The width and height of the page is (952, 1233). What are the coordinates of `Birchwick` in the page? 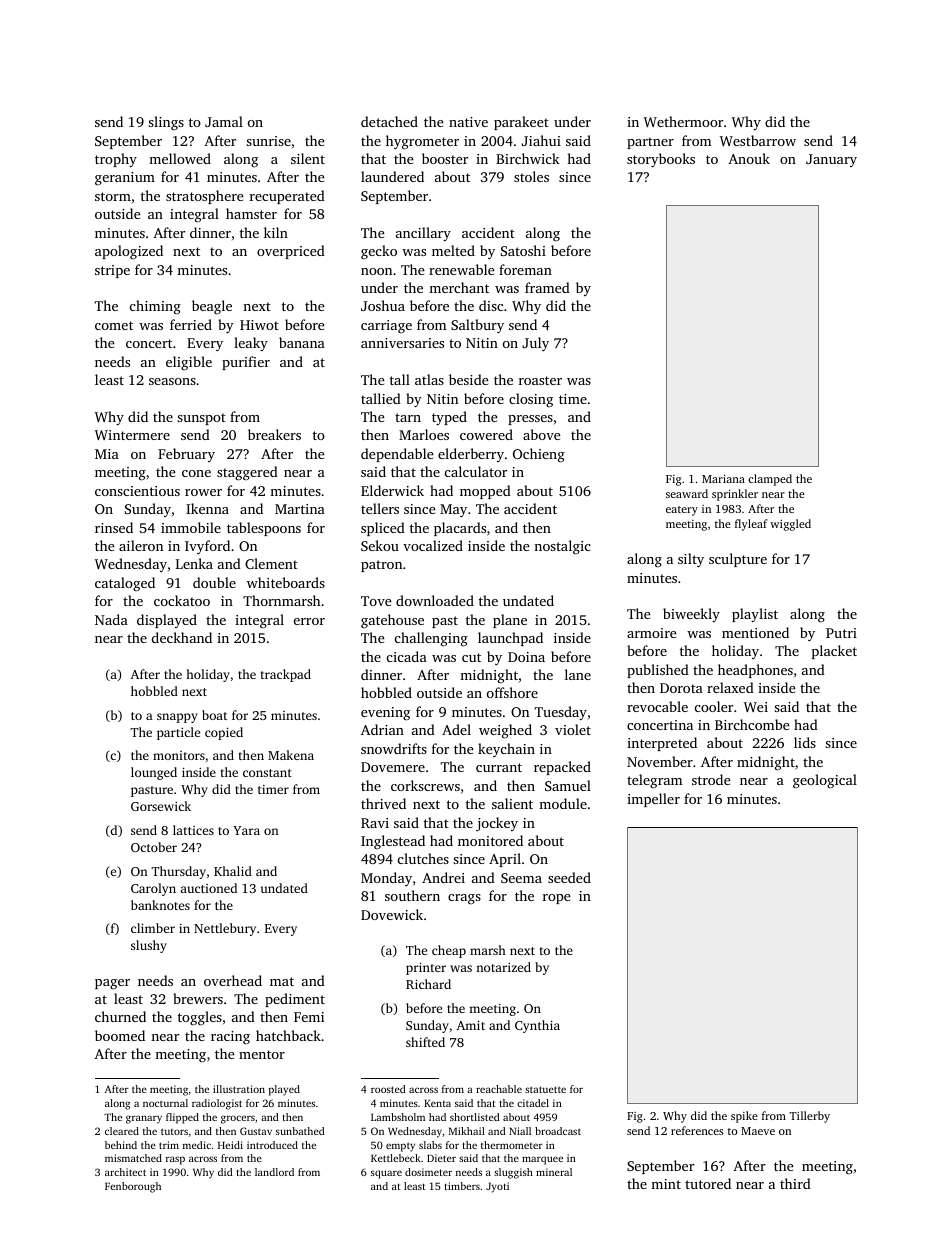 It's located at (528, 158).
